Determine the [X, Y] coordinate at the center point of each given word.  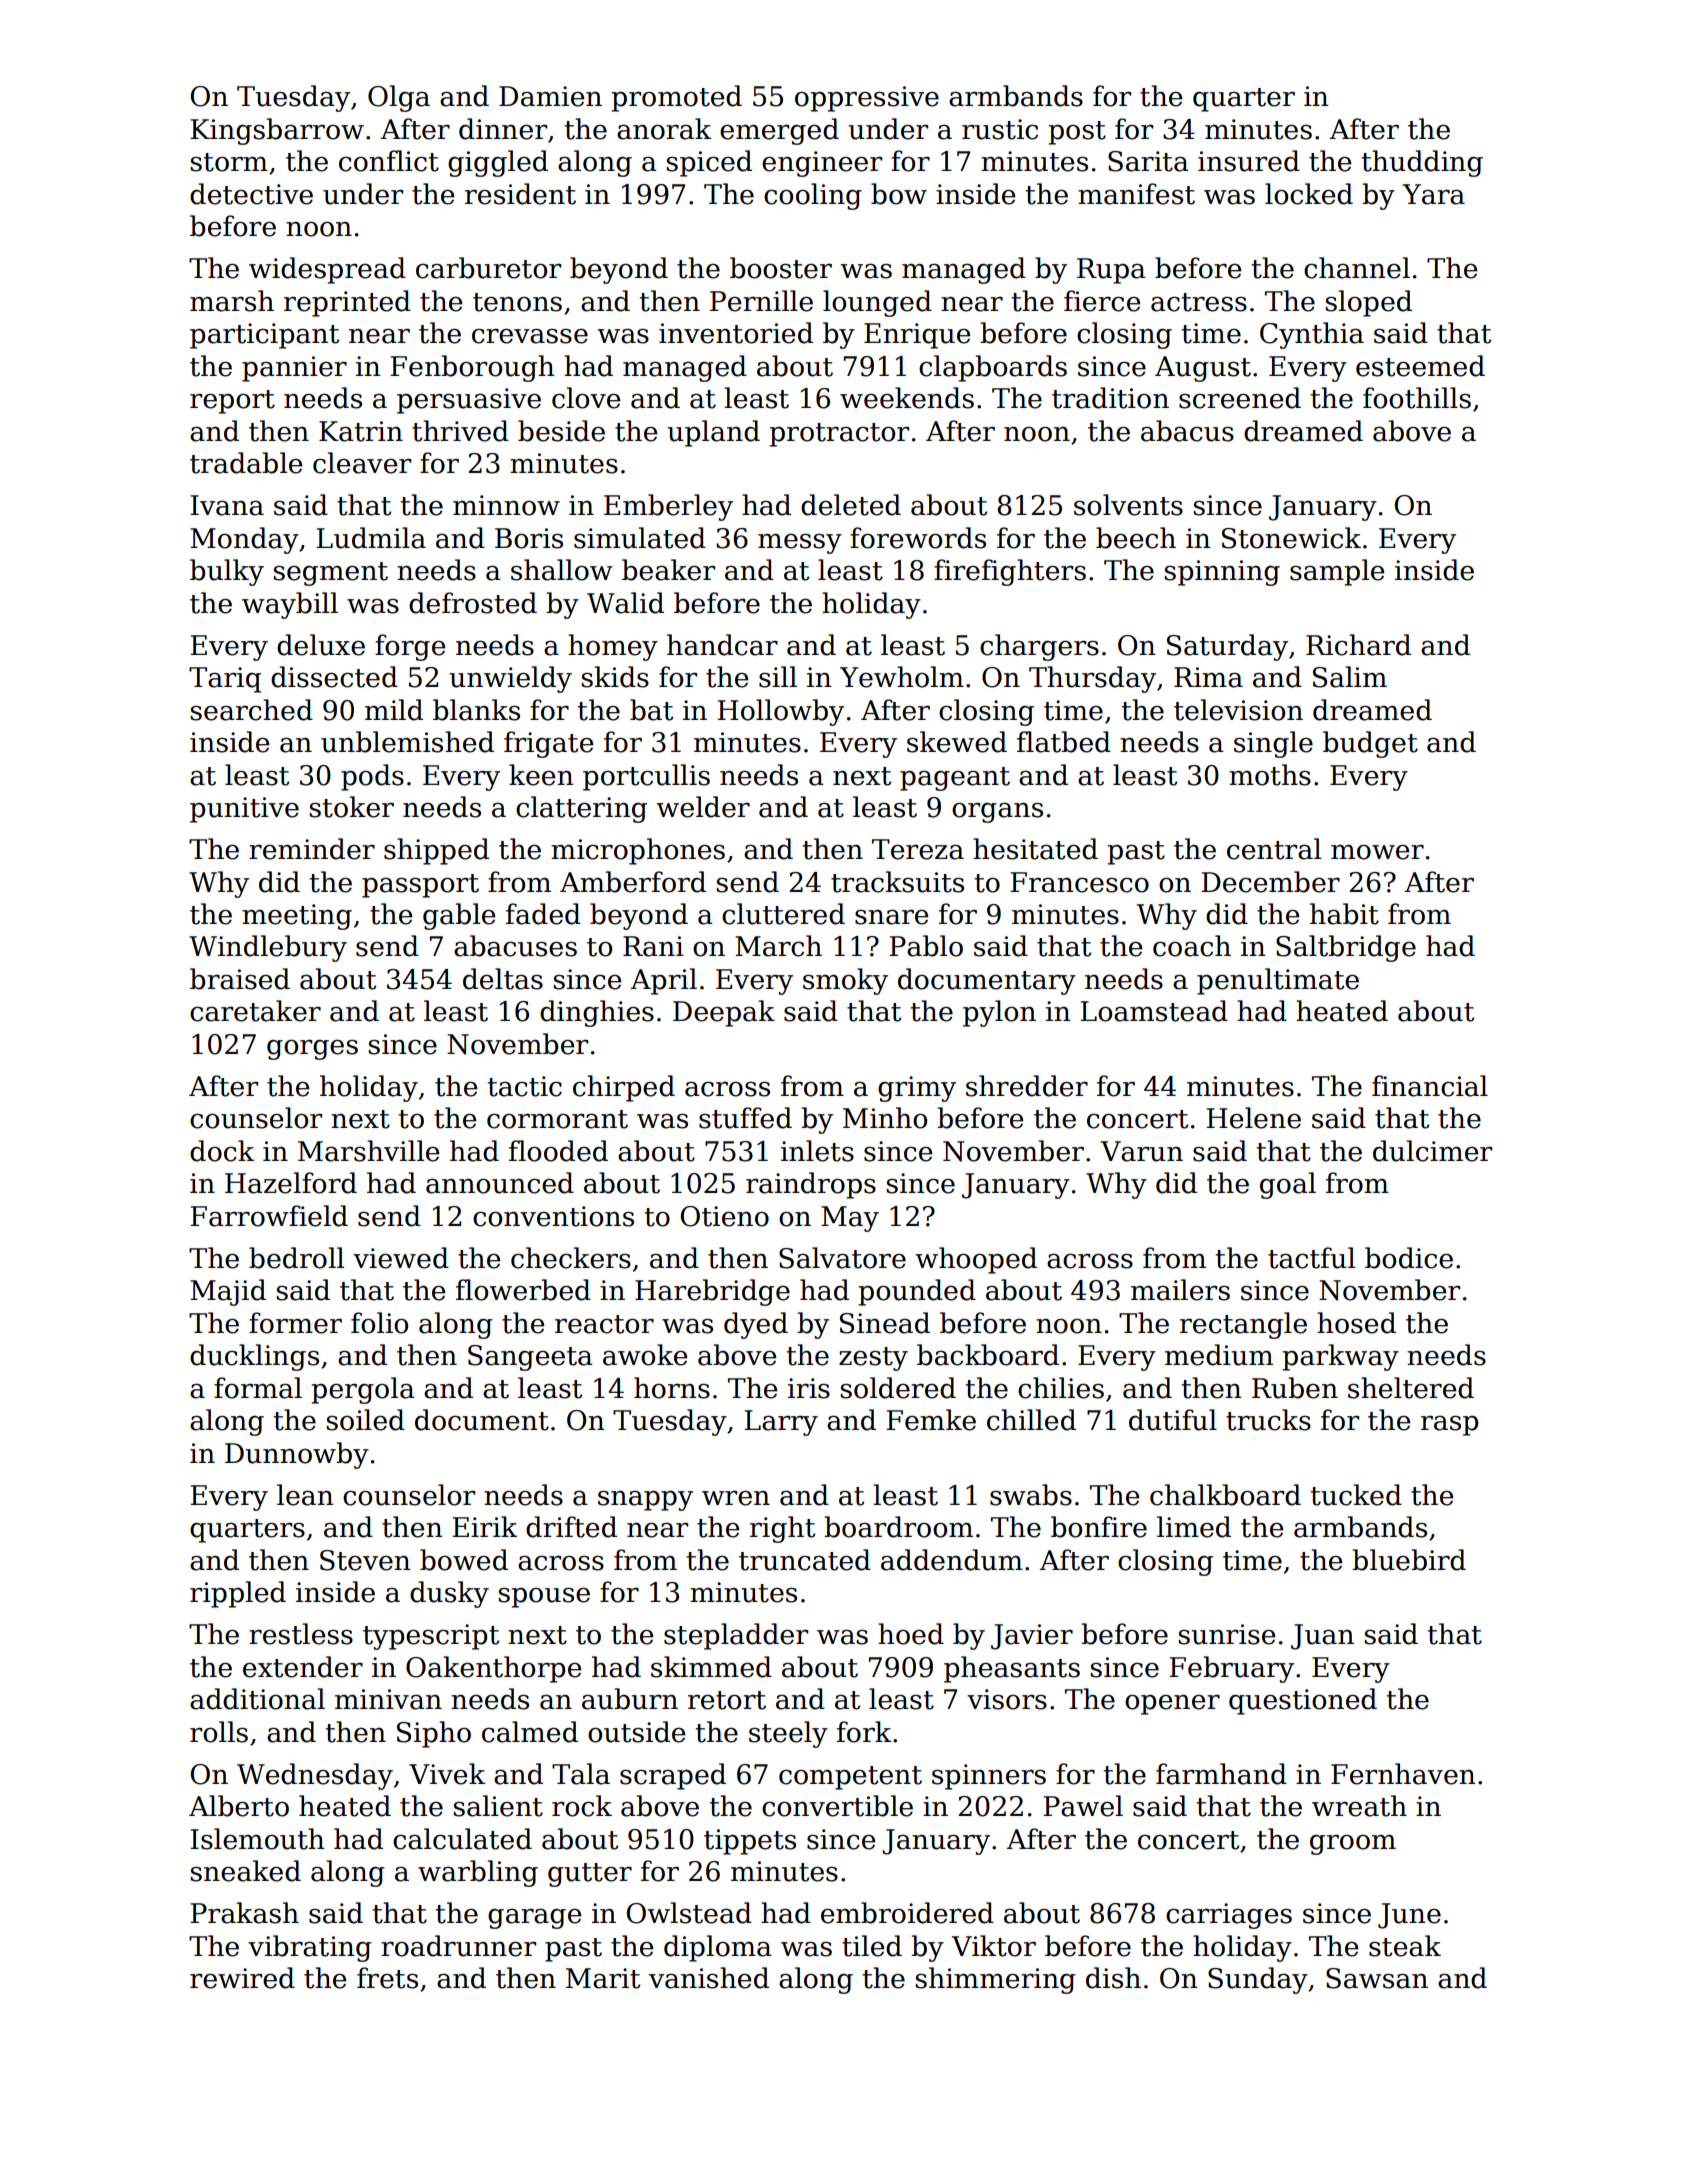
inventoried [736, 333]
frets [387, 1978]
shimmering [995, 1980]
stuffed [745, 1118]
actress [1199, 302]
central [1274, 849]
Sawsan [1377, 1978]
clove [586, 398]
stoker [351, 807]
